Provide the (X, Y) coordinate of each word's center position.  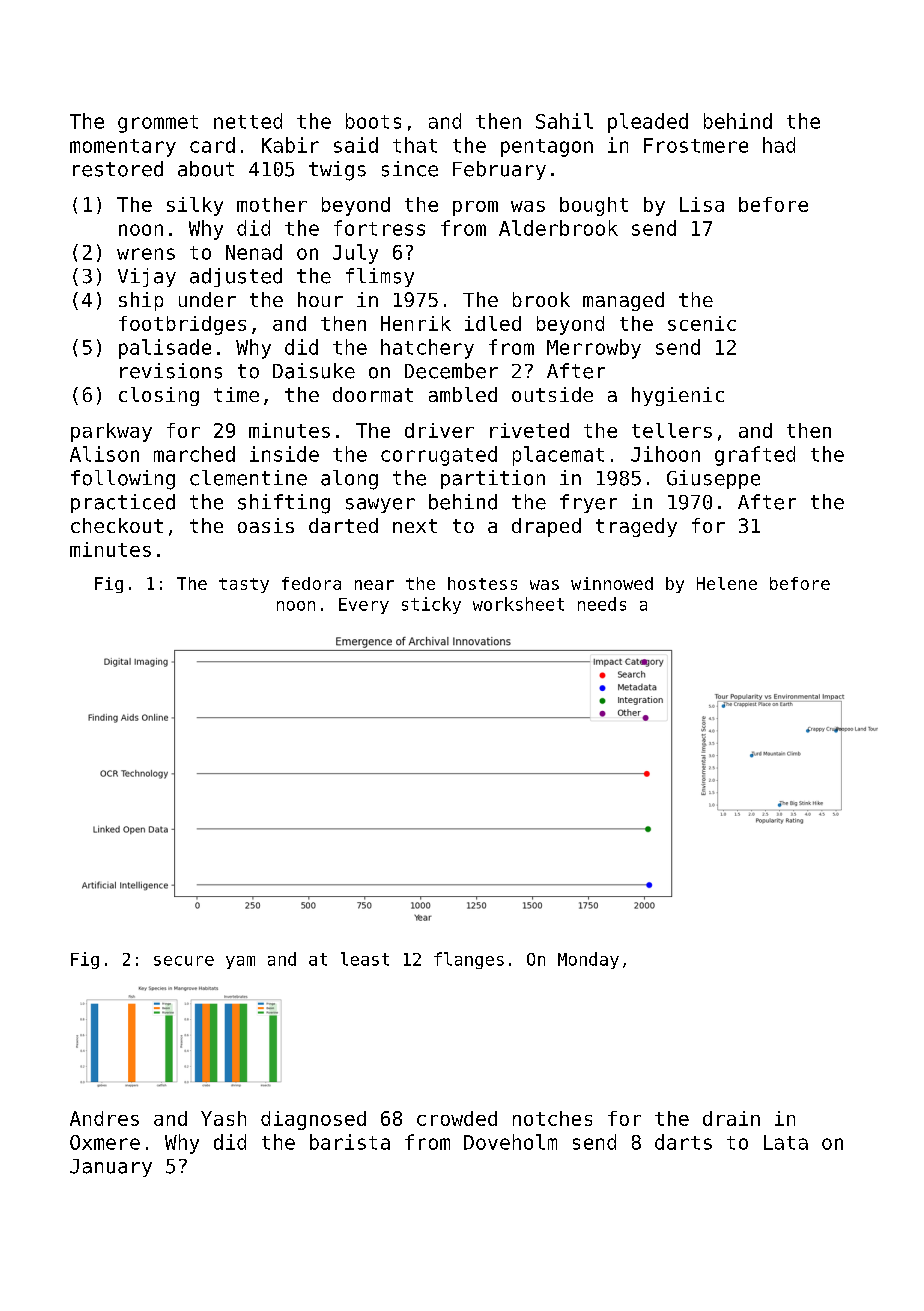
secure (184, 961)
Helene (727, 583)
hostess (482, 583)
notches (552, 1118)
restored (118, 169)
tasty (244, 585)
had (779, 145)
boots (373, 121)
